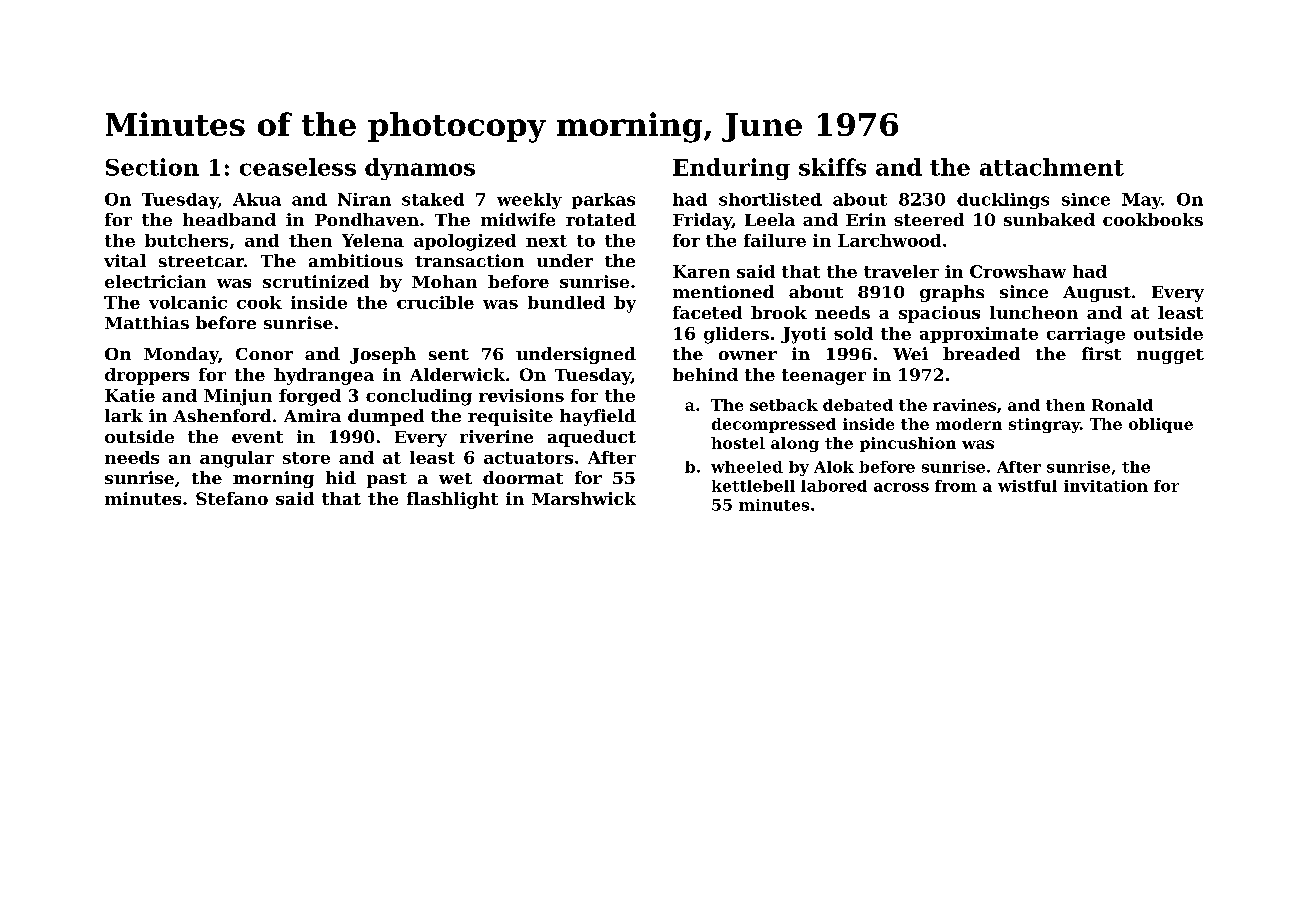  I want to click on behind, so click(705, 374).
